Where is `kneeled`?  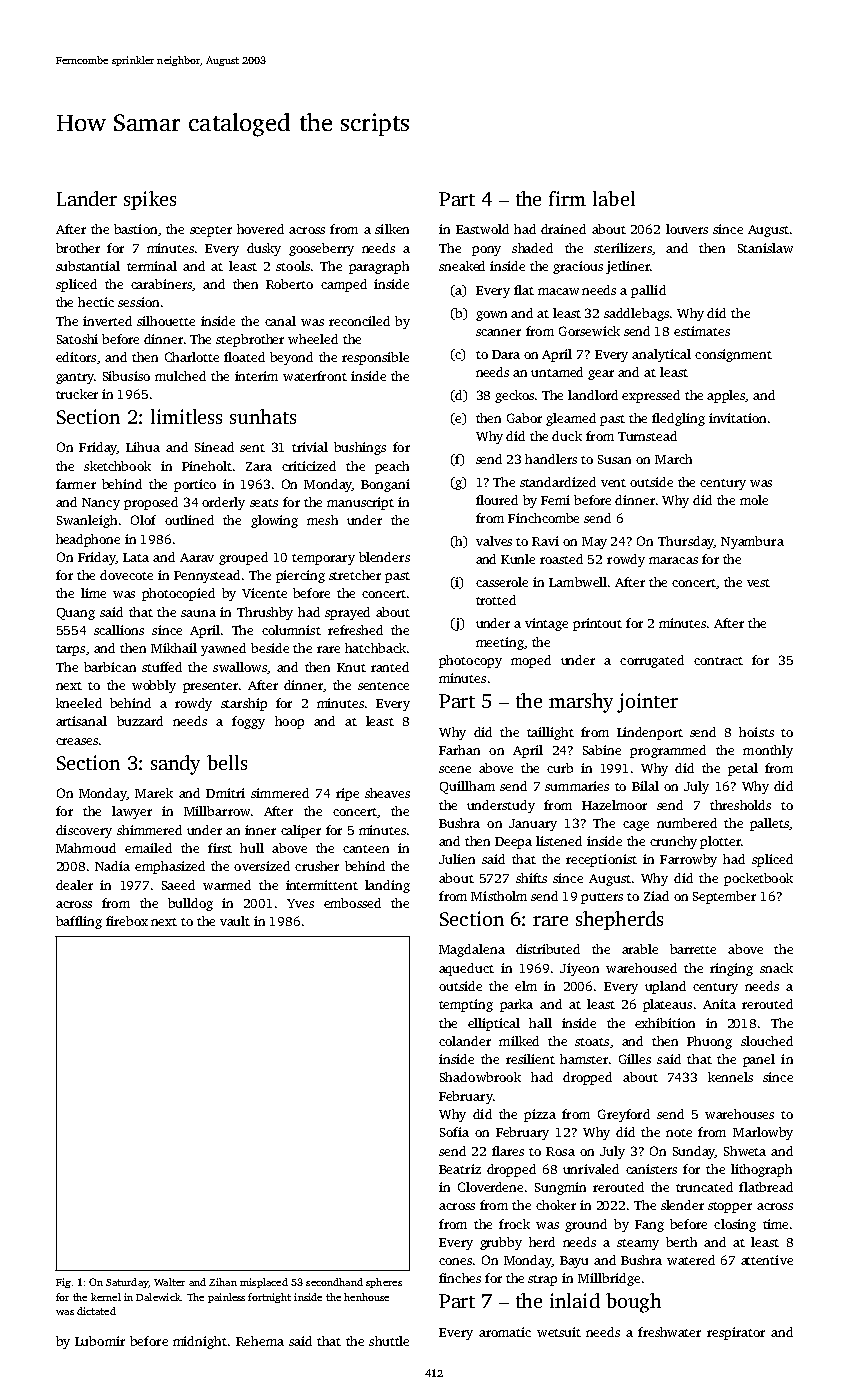 kneeled is located at coordinates (79, 703).
